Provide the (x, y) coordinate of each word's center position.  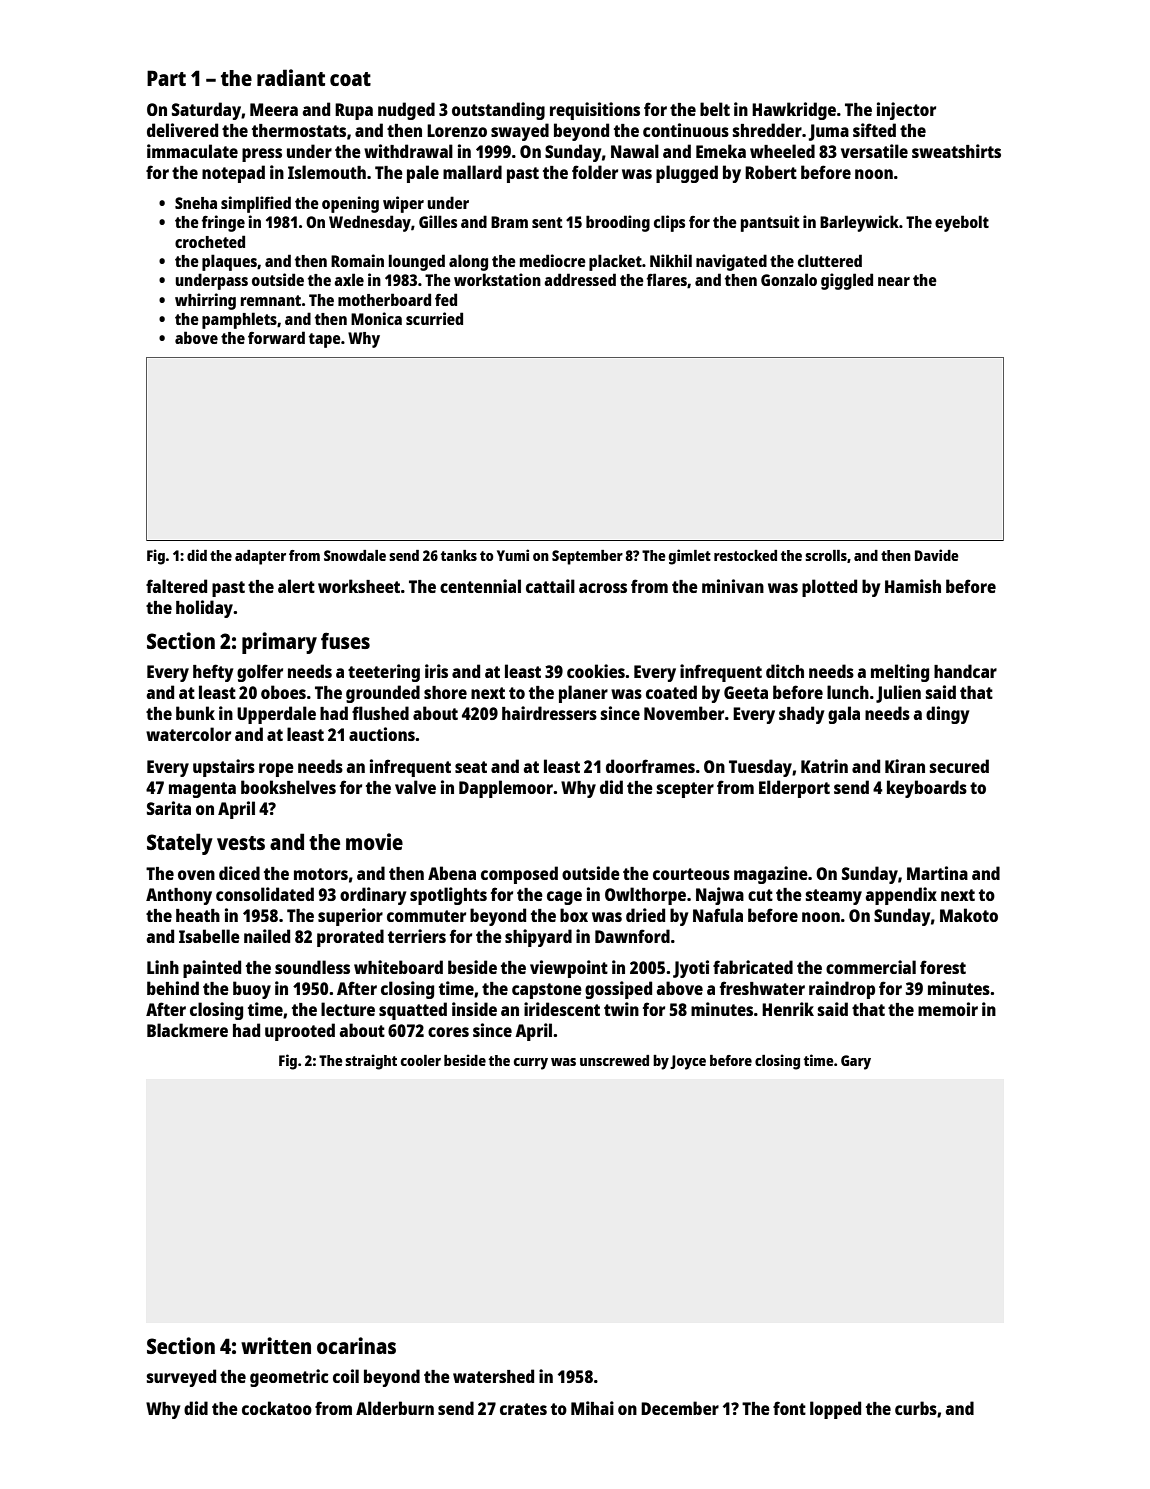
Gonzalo (789, 279)
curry (531, 1064)
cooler (421, 1060)
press (262, 155)
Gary (856, 1062)
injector (906, 111)
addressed (580, 279)
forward (276, 337)
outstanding (498, 111)
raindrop (842, 990)
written (276, 1345)
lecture (348, 1009)
